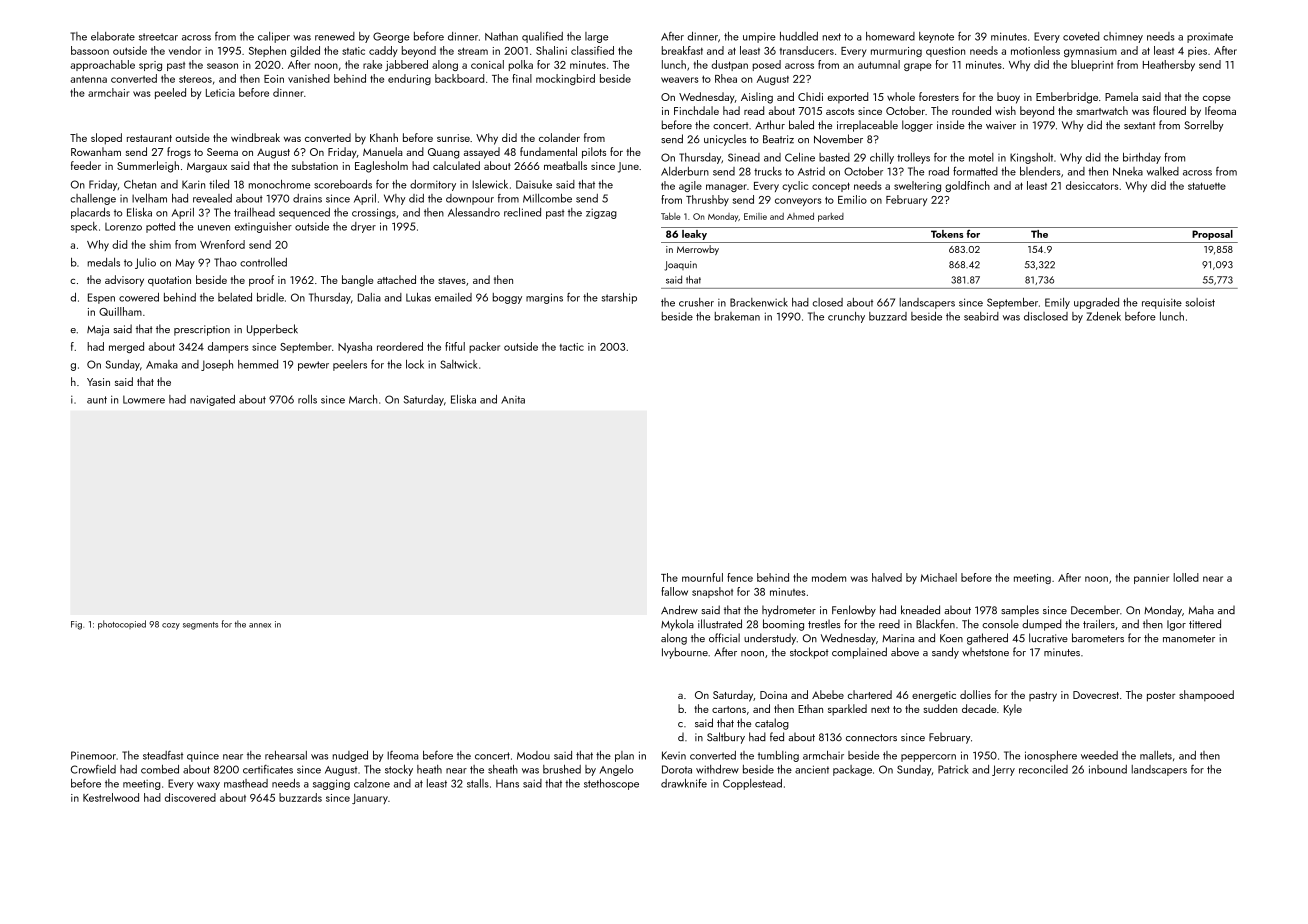 This document has height=924, width=1308. Describe the element at coordinates (391, 37) in the document. I see `George` at that location.
